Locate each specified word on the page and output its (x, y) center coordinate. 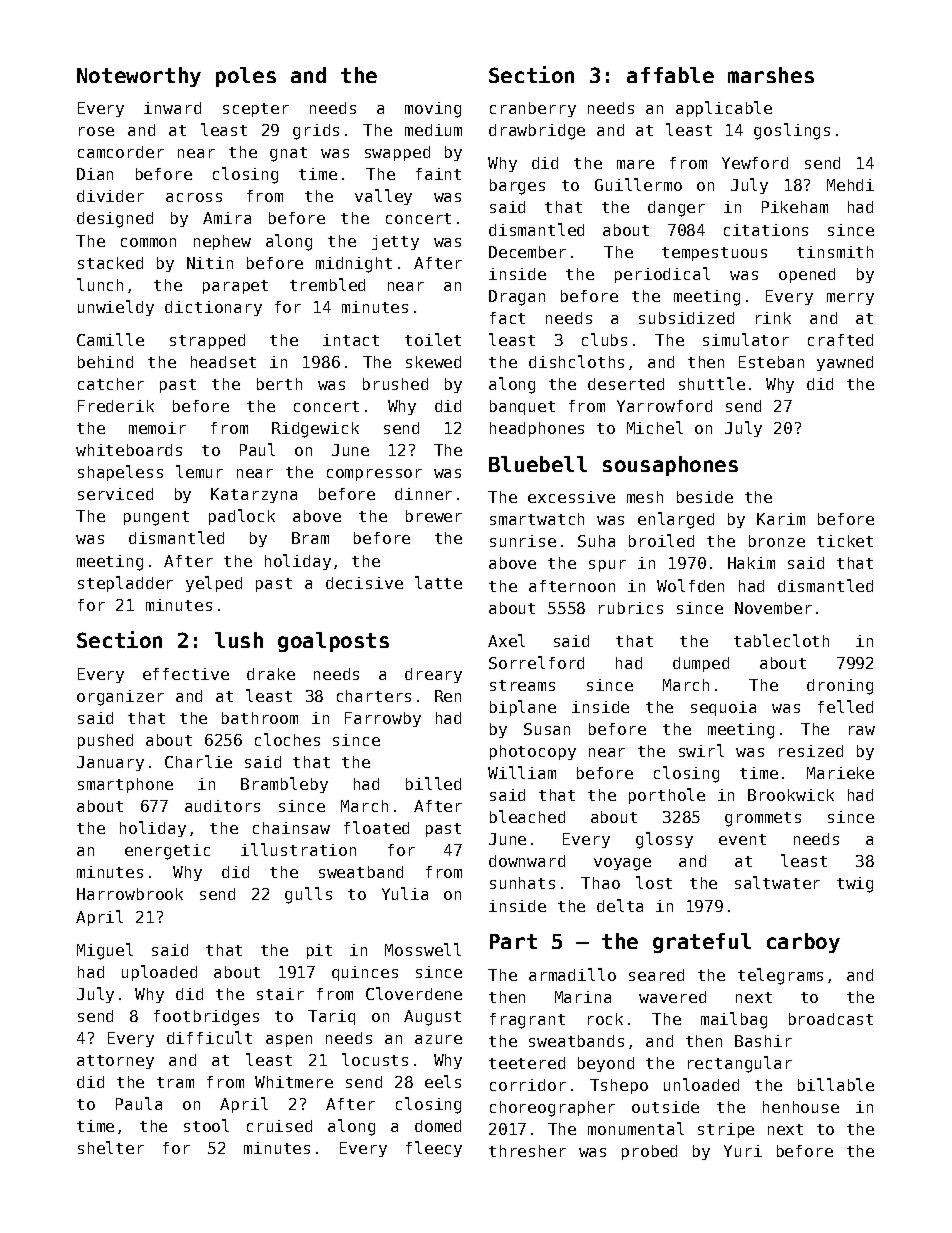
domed (438, 1126)
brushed (395, 384)
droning (840, 687)
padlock (242, 517)
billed (433, 783)
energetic (167, 852)
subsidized (686, 318)
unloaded (701, 1084)
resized (811, 751)
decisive (364, 583)
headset (223, 362)
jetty (395, 242)
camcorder (121, 152)
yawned (845, 363)
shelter (111, 1147)
